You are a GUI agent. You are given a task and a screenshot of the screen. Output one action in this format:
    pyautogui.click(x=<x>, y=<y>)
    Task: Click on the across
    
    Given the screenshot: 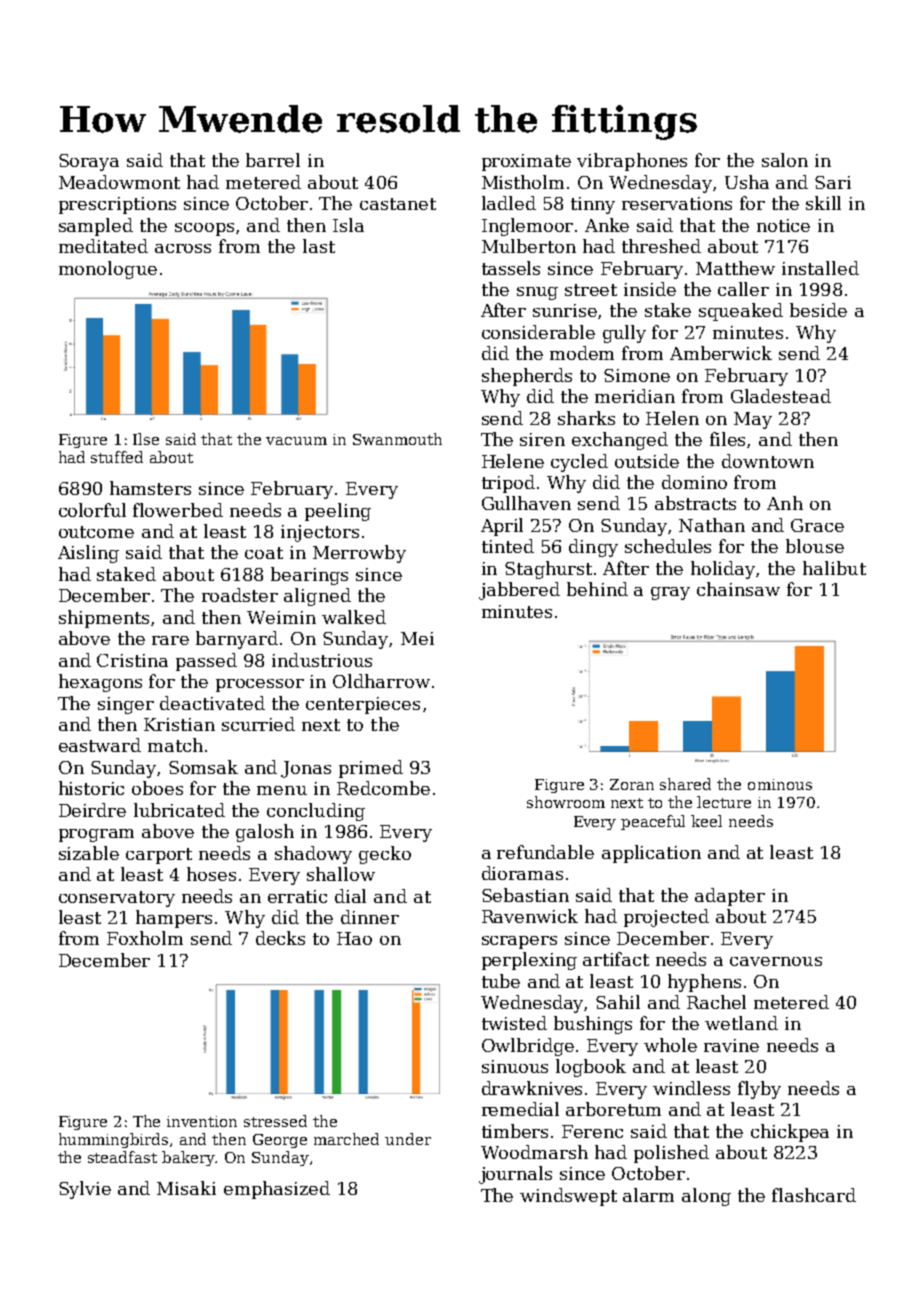 What is the action you would take?
    pyautogui.click(x=183, y=248)
